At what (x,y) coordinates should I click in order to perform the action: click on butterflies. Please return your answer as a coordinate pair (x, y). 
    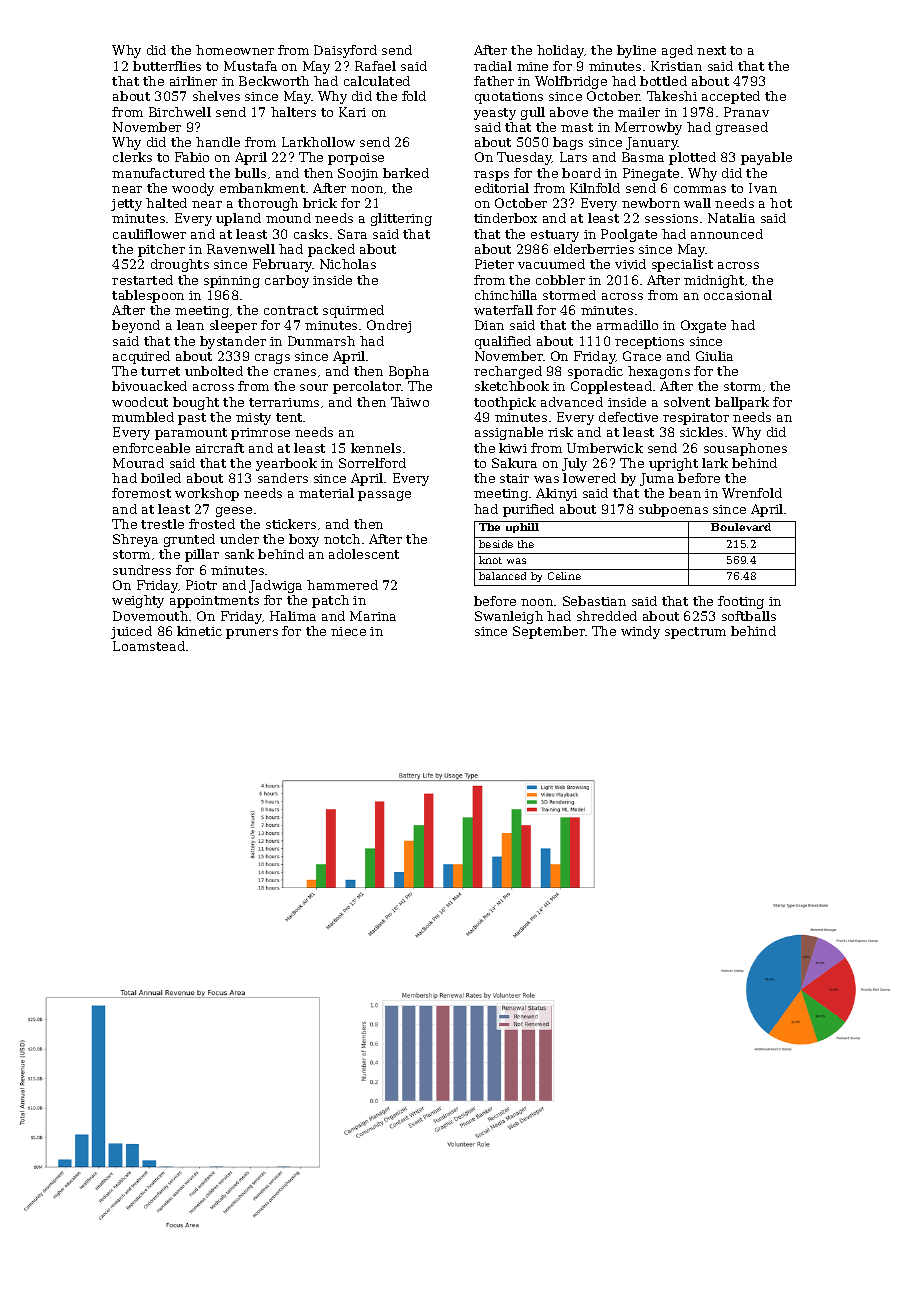
    Looking at the image, I should click on (167, 66).
